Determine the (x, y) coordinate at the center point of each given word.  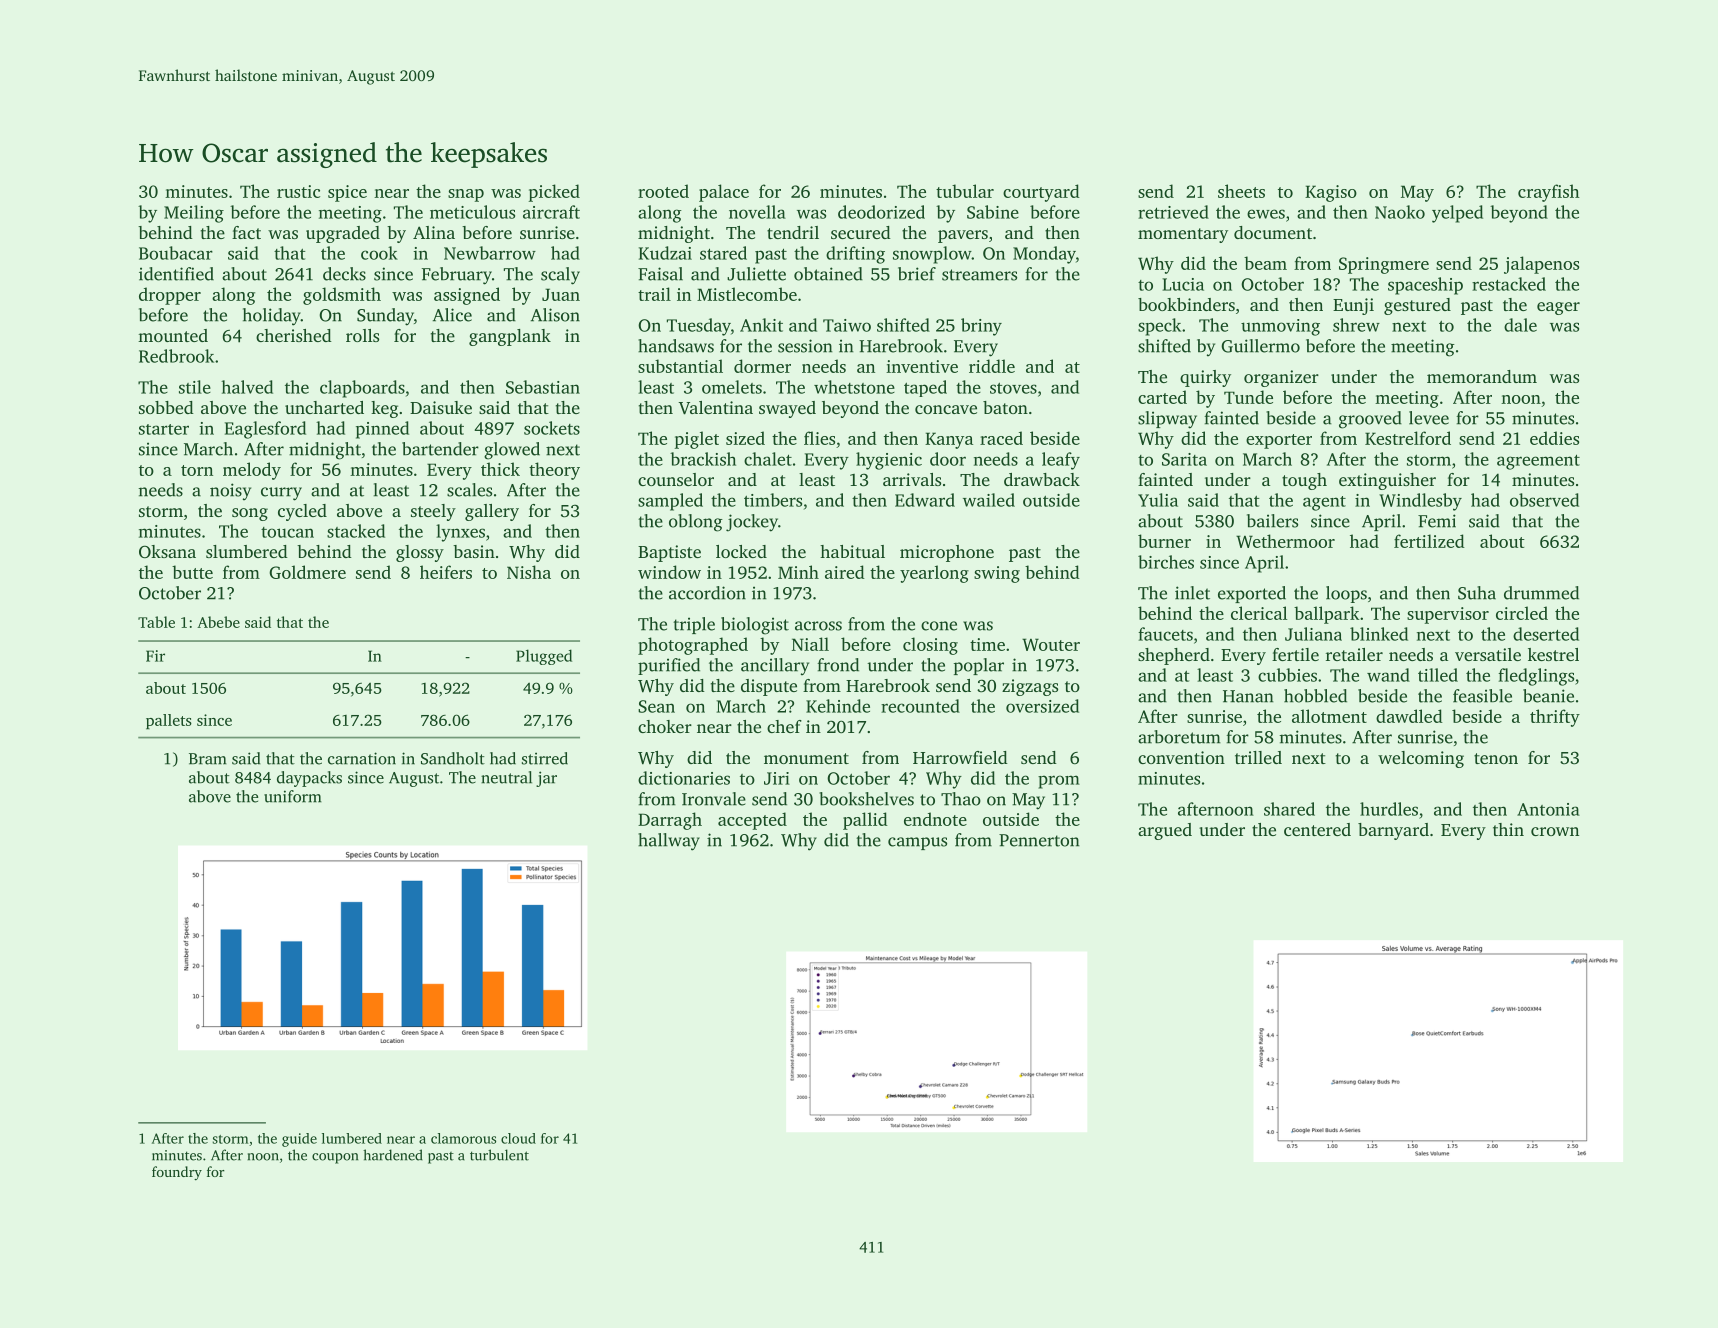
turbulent (499, 1155)
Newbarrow (490, 253)
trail (654, 294)
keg (384, 409)
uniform (293, 796)
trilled (1258, 757)
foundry (177, 1173)
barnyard (1393, 831)
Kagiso (1331, 193)
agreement (1538, 462)
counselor (676, 479)
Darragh (670, 821)
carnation (362, 758)
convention (1181, 757)
